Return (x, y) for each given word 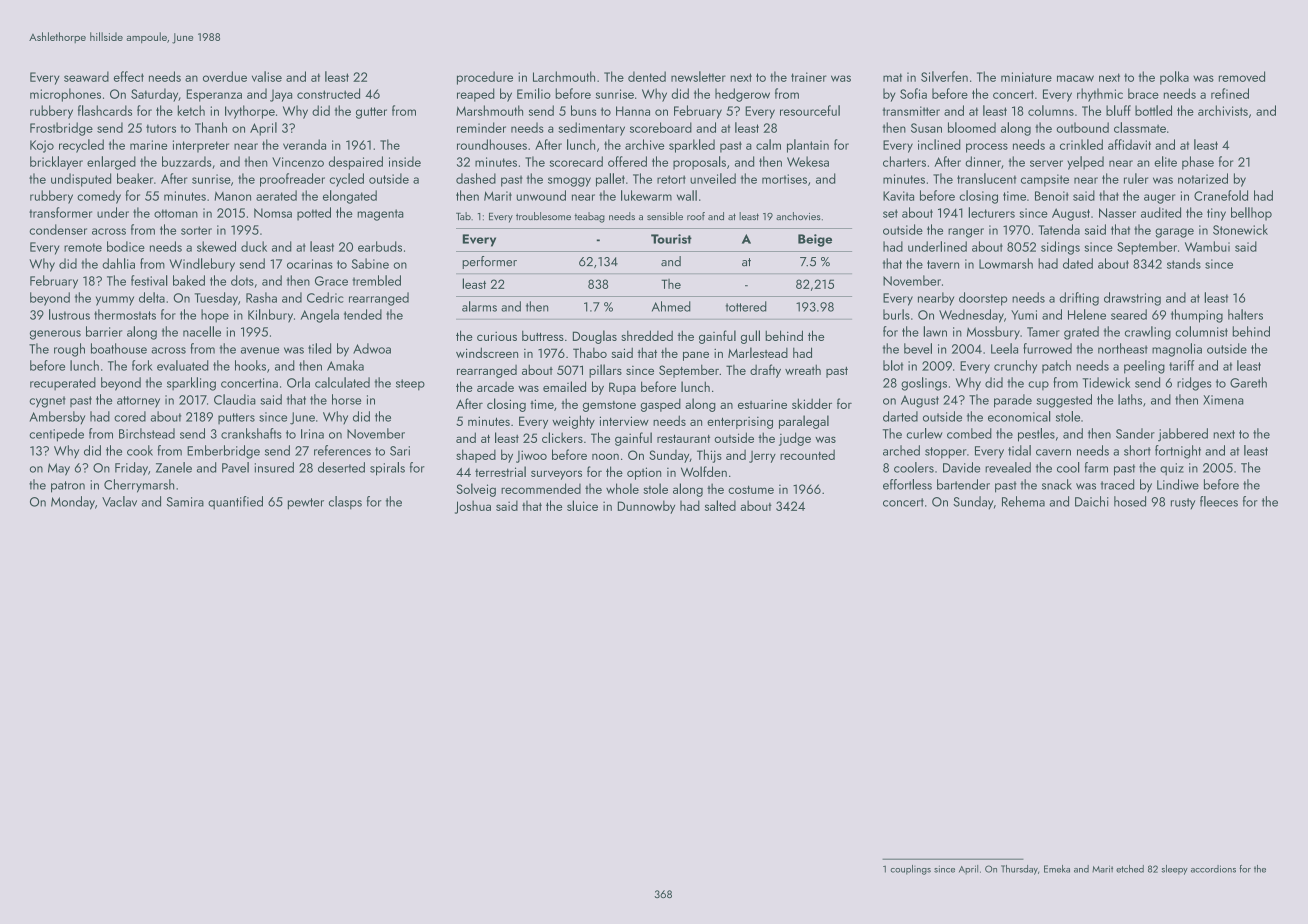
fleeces (1219, 501)
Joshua (473, 507)
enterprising (740, 422)
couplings (910, 870)
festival (149, 280)
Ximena (1223, 400)
